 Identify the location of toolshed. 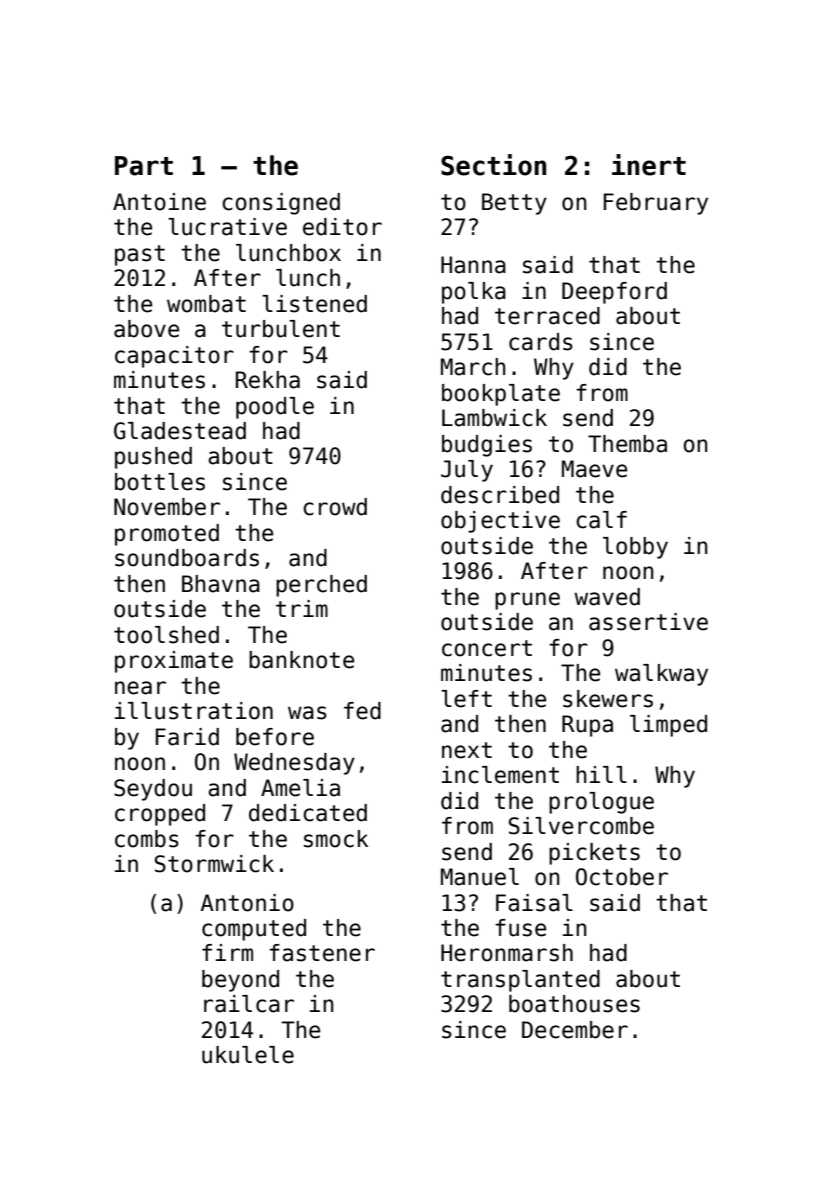
(166, 635).
